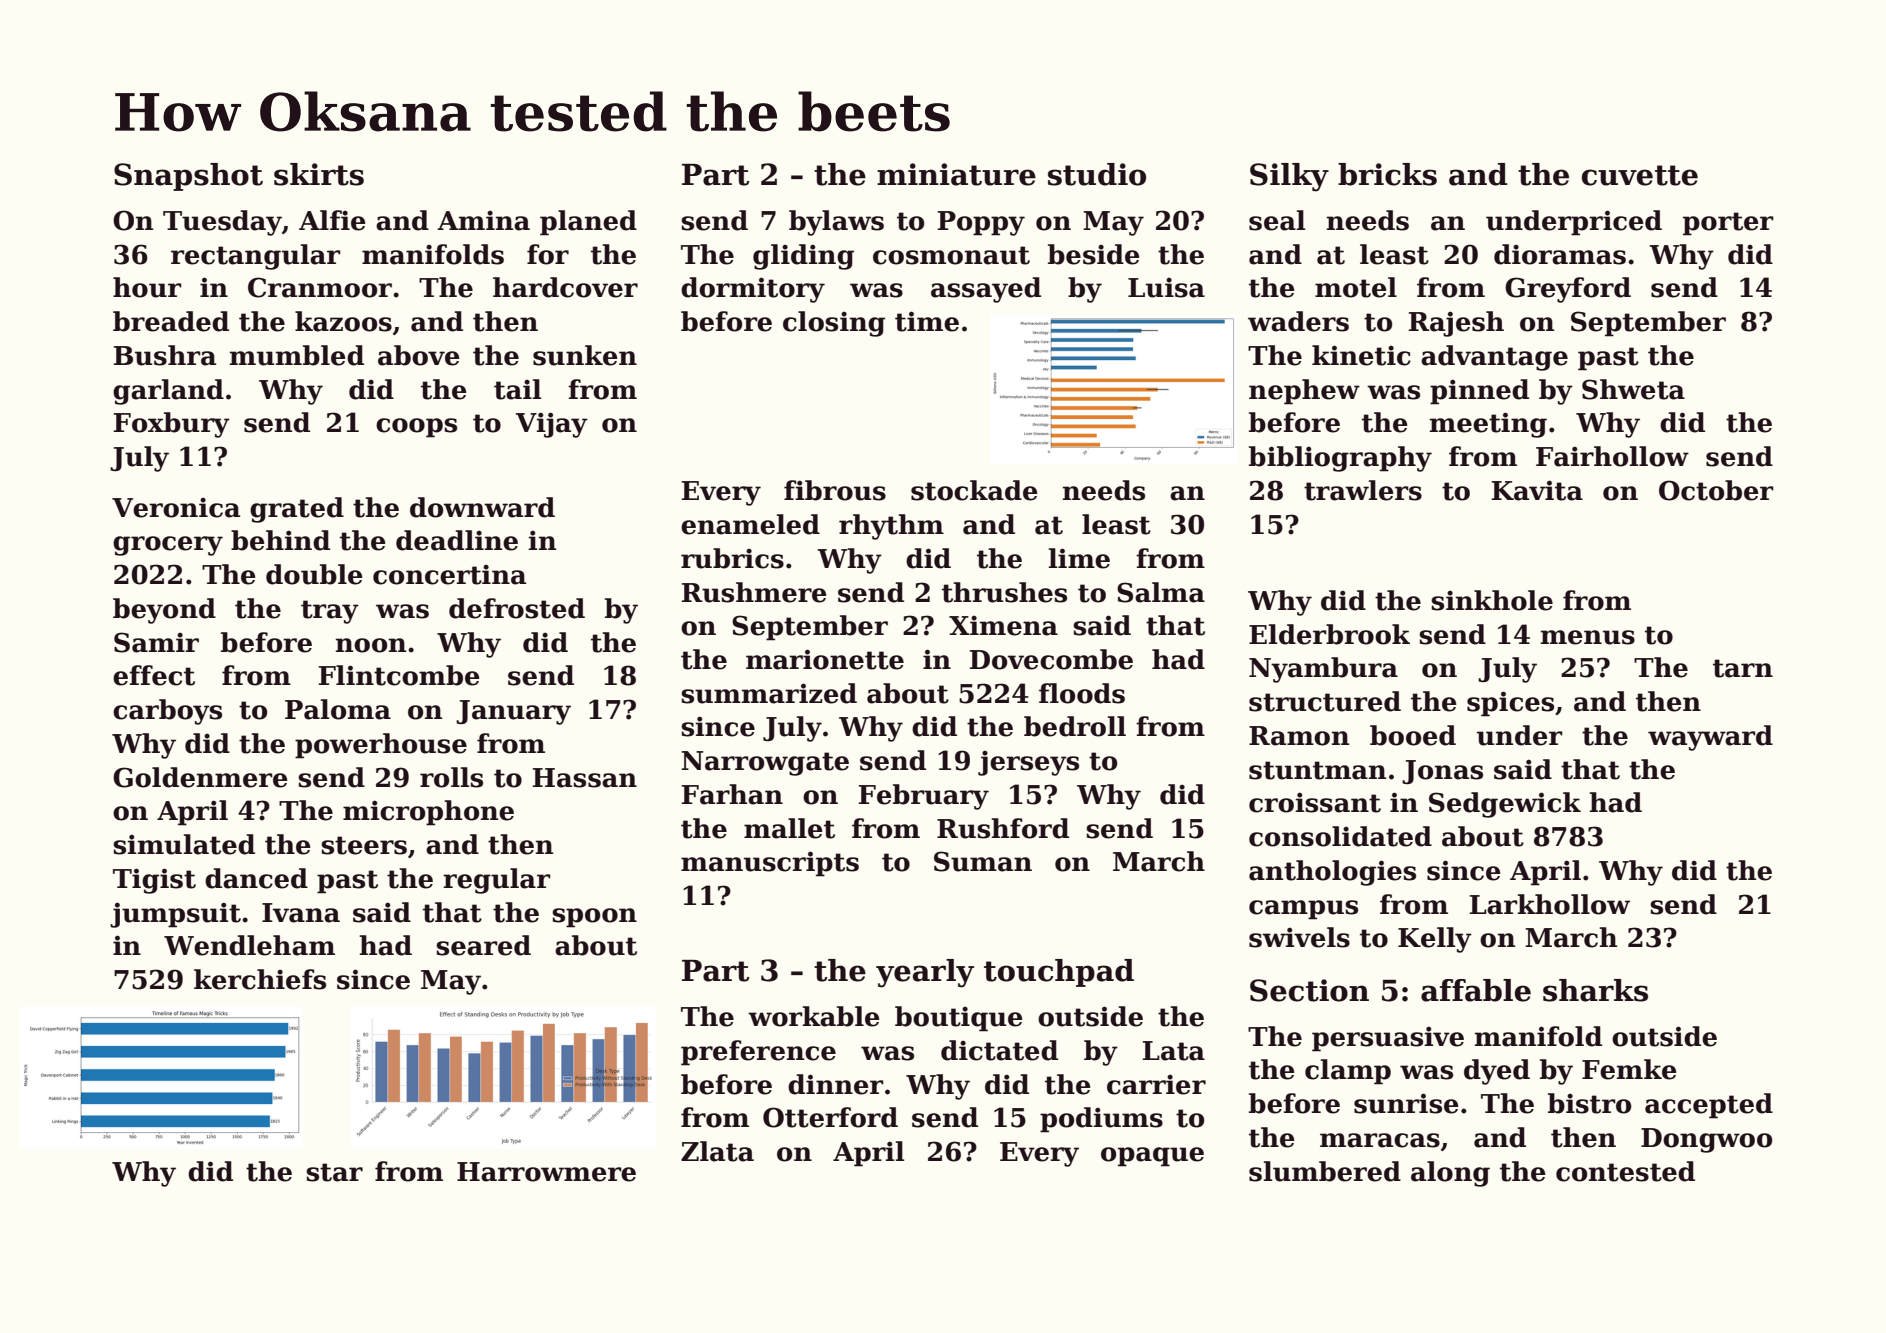 The height and width of the screenshot is (1333, 1886). Describe the element at coordinates (449, 574) in the screenshot. I see `concertina` at that location.
